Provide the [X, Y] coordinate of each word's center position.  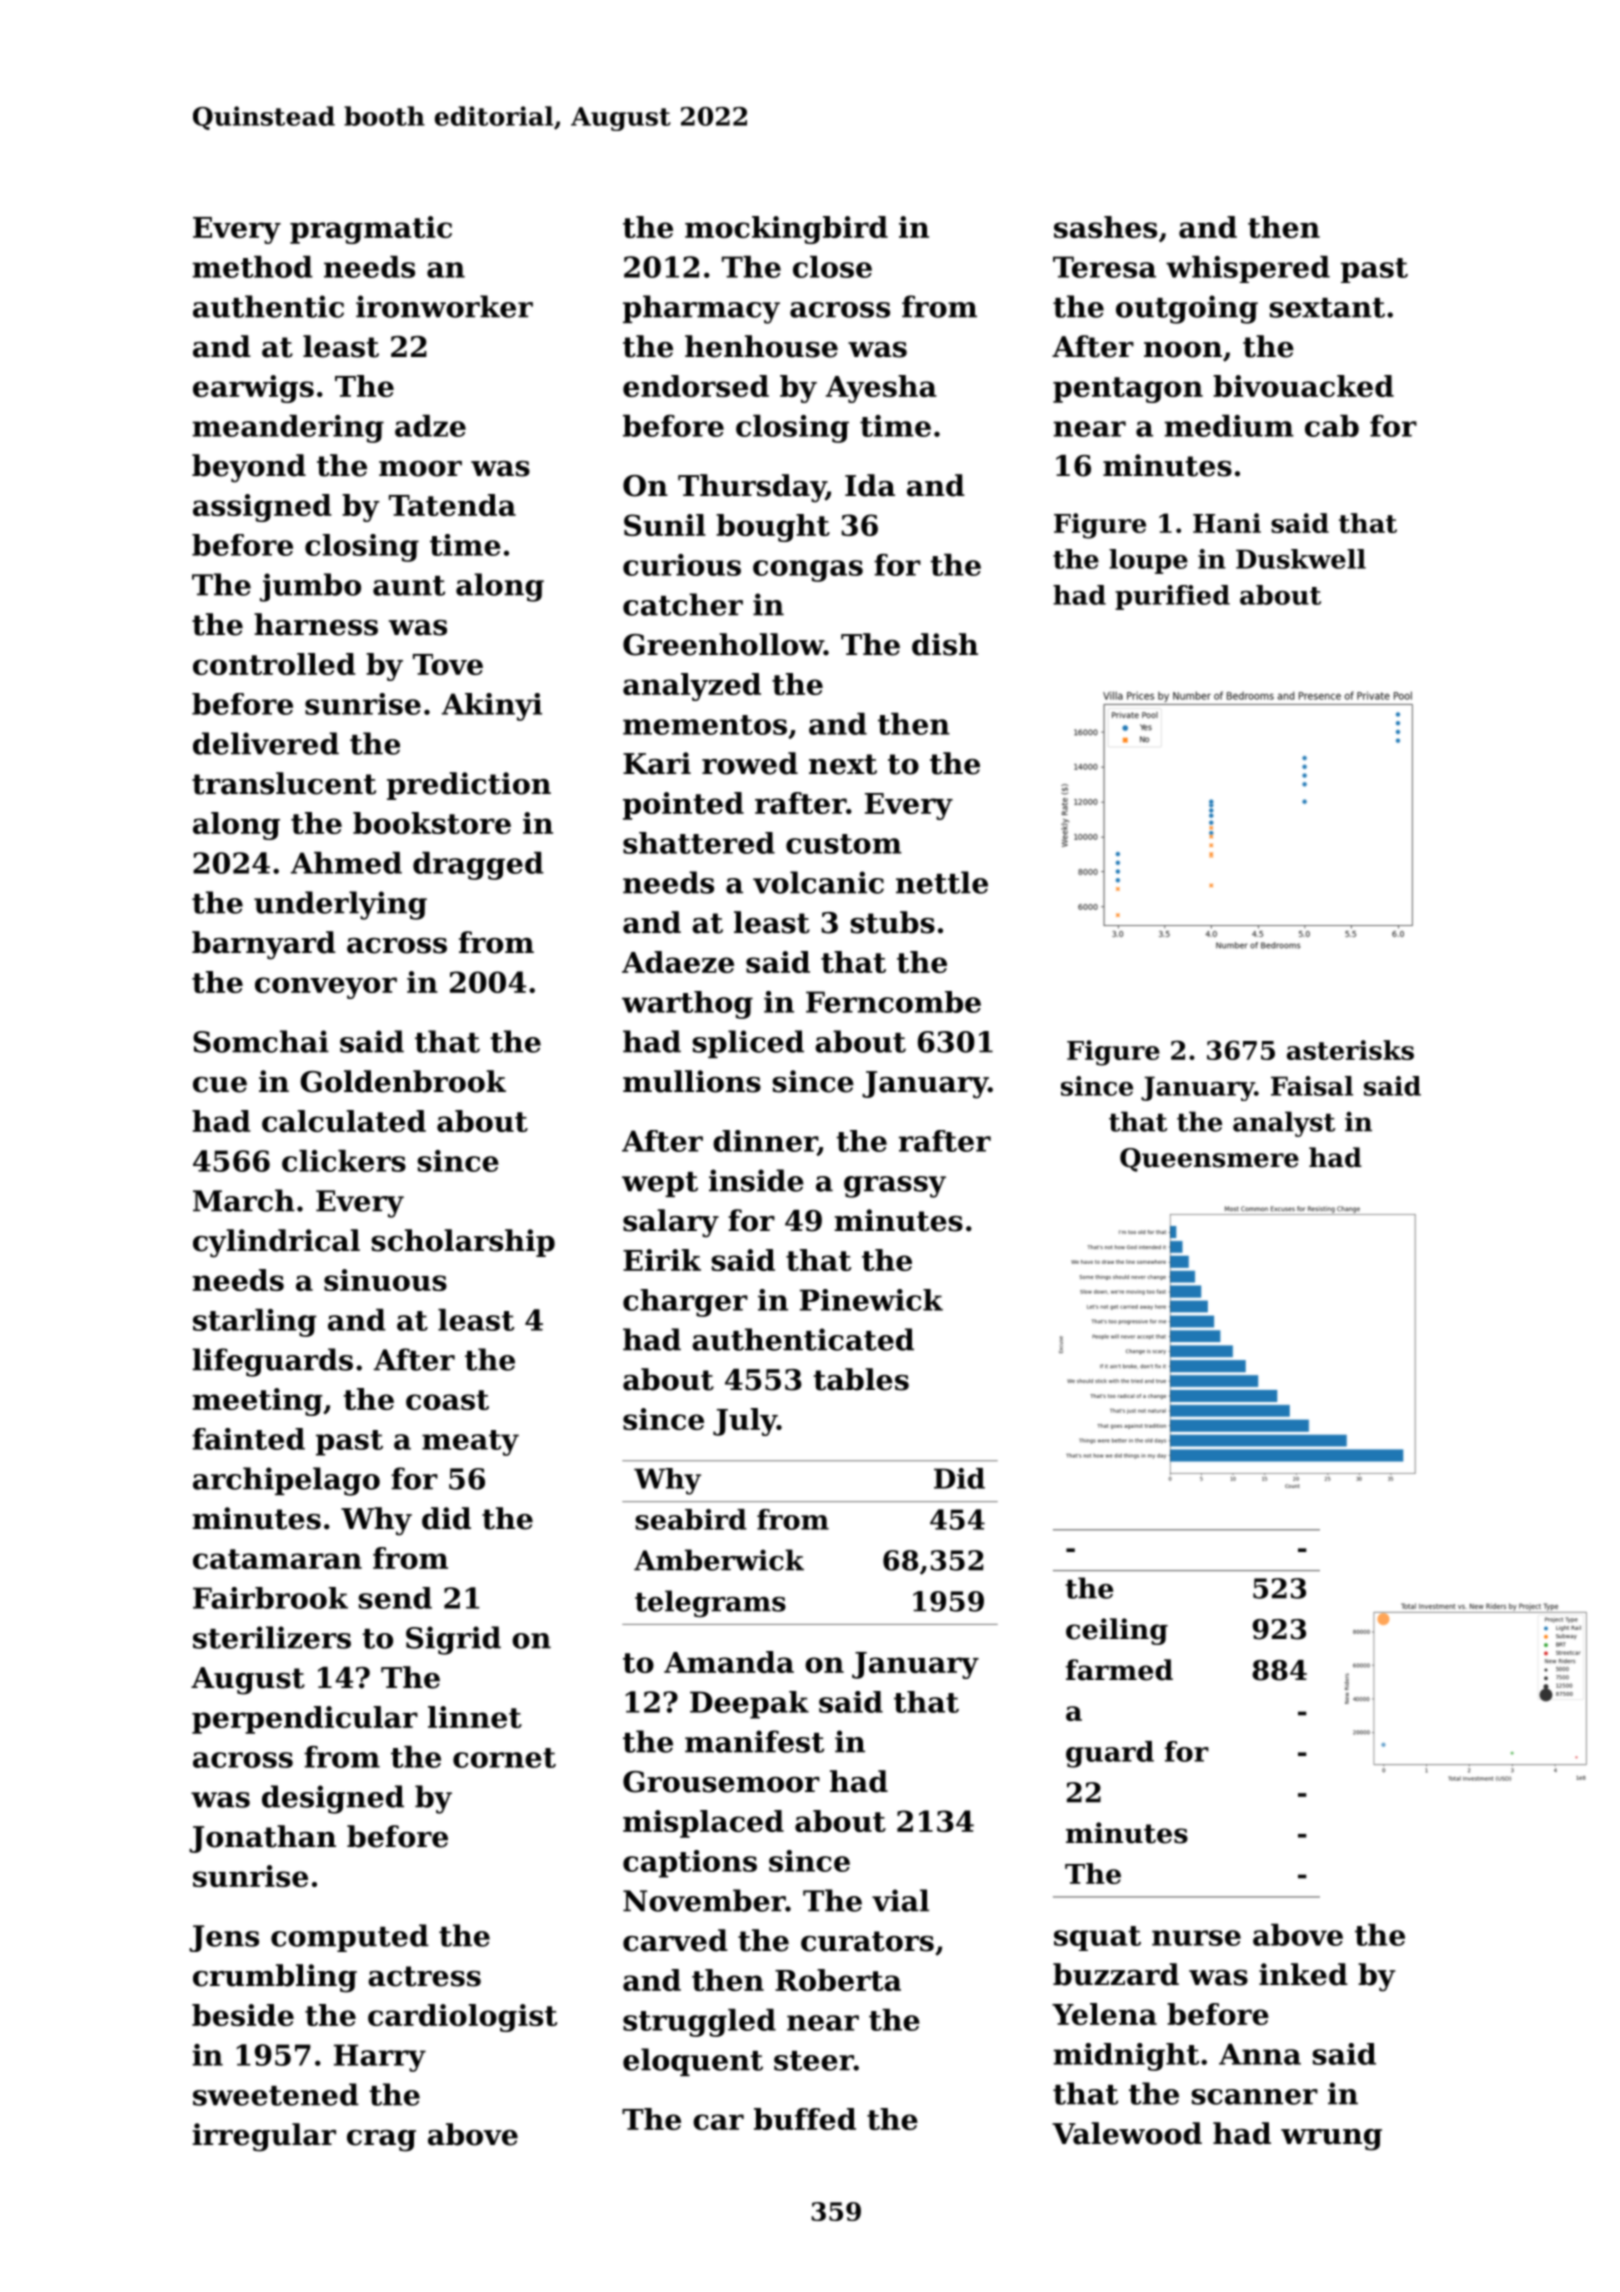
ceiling [1117, 1631]
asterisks [1350, 1050]
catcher [683, 604]
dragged [478, 866]
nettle [942, 882]
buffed [805, 2119]
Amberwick [719, 1560]
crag [381, 2141]
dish [945, 644]
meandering [288, 429]
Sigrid [453, 1640]
